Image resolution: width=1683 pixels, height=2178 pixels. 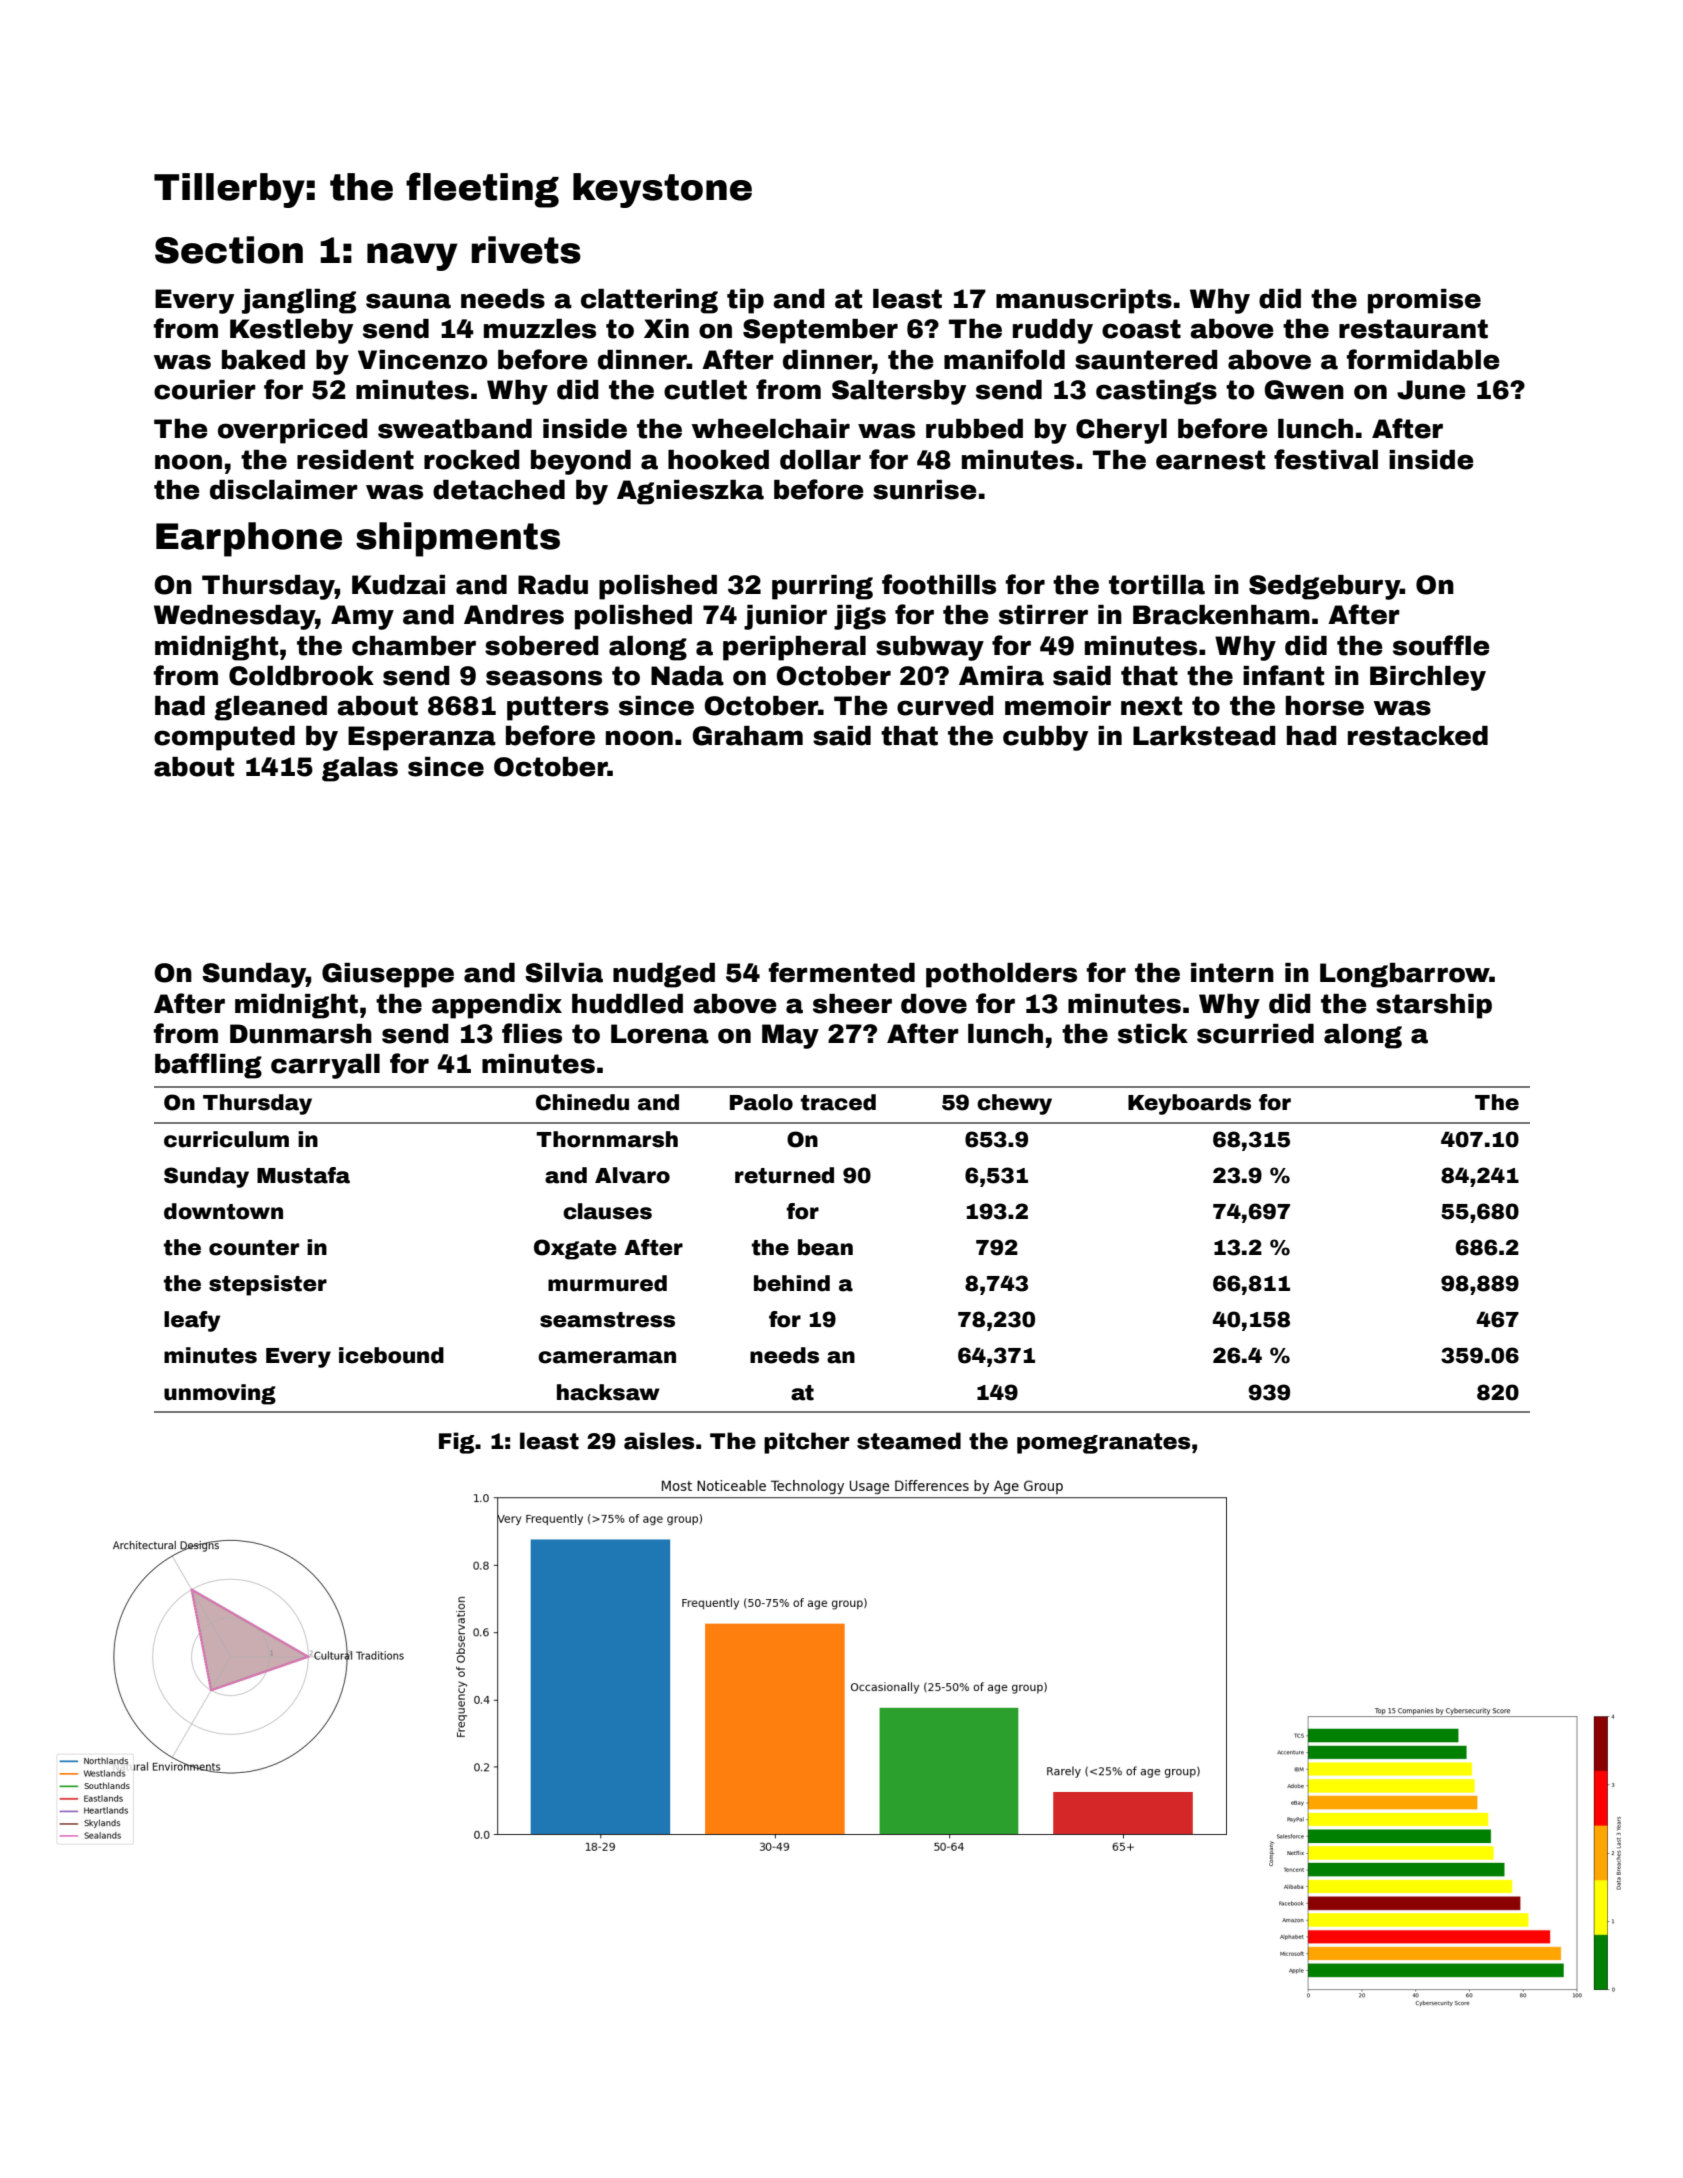 I want to click on festival, so click(x=1326, y=459).
